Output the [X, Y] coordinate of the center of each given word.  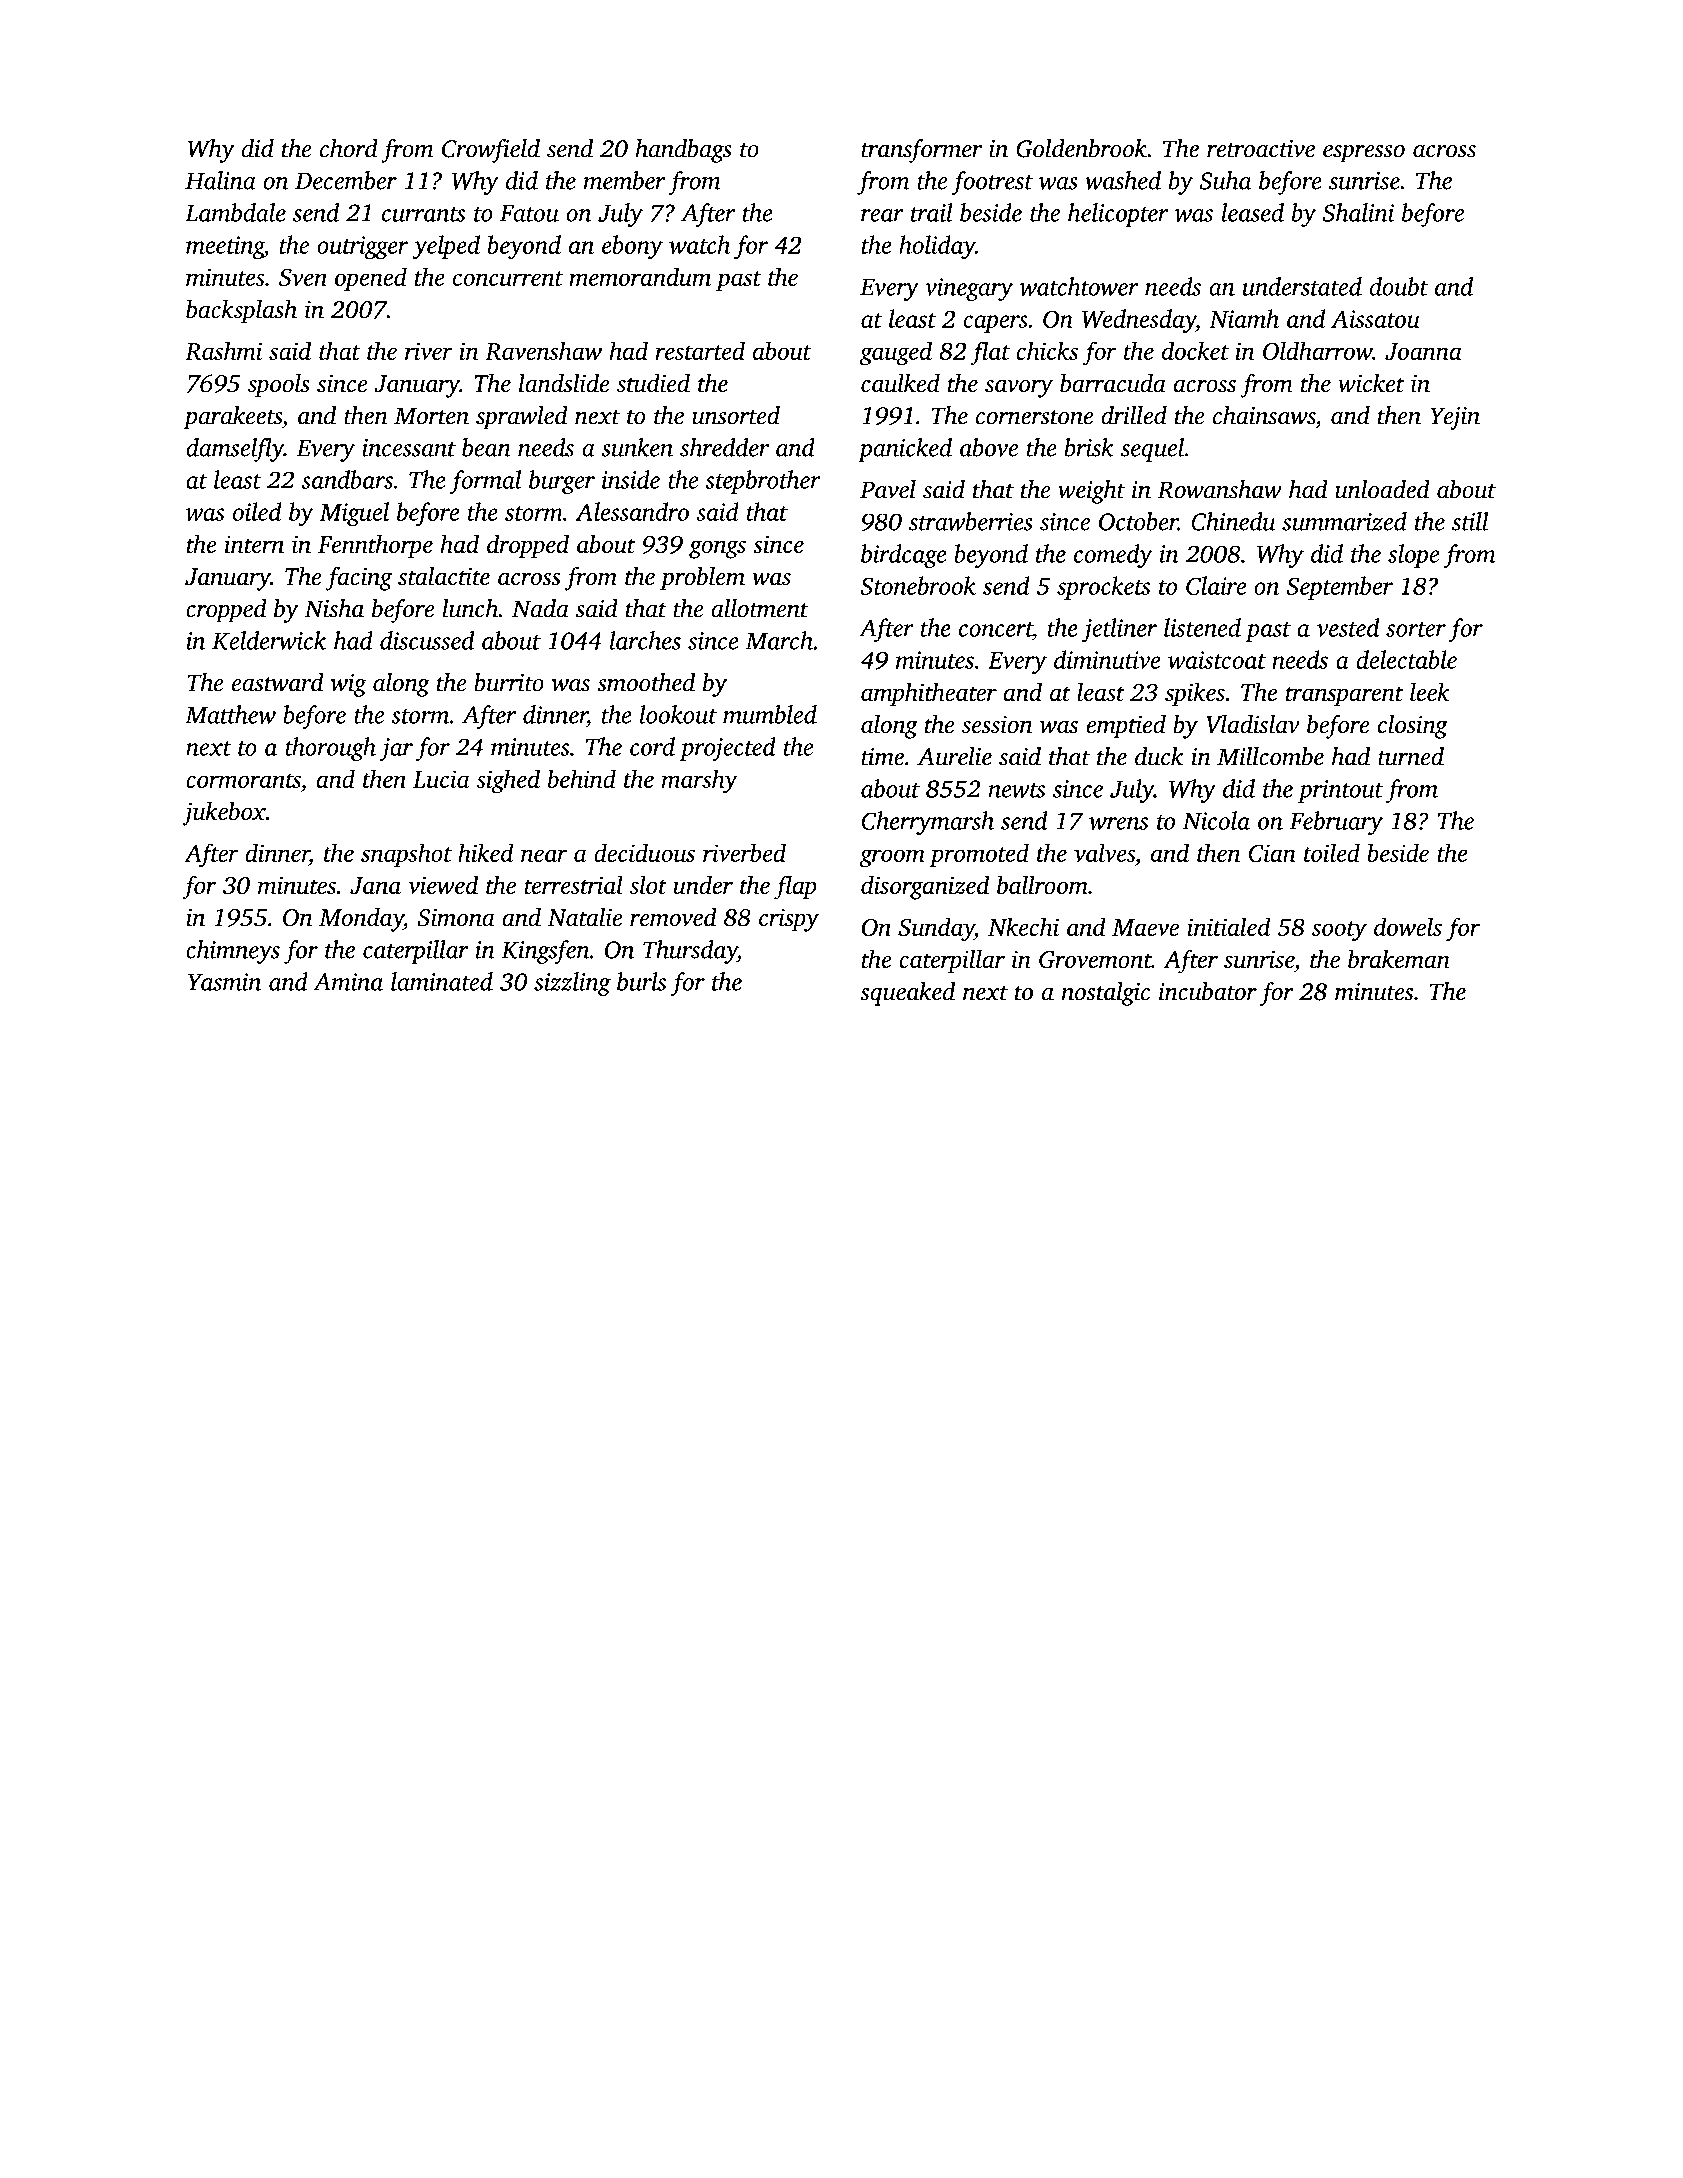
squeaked [907, 994]
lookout [678, 714]
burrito [509, 682]
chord [349, 148]
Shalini [1358, 212]
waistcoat [1217, 660]
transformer [921, 151]
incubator [1208, 991]
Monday [361, 920]
